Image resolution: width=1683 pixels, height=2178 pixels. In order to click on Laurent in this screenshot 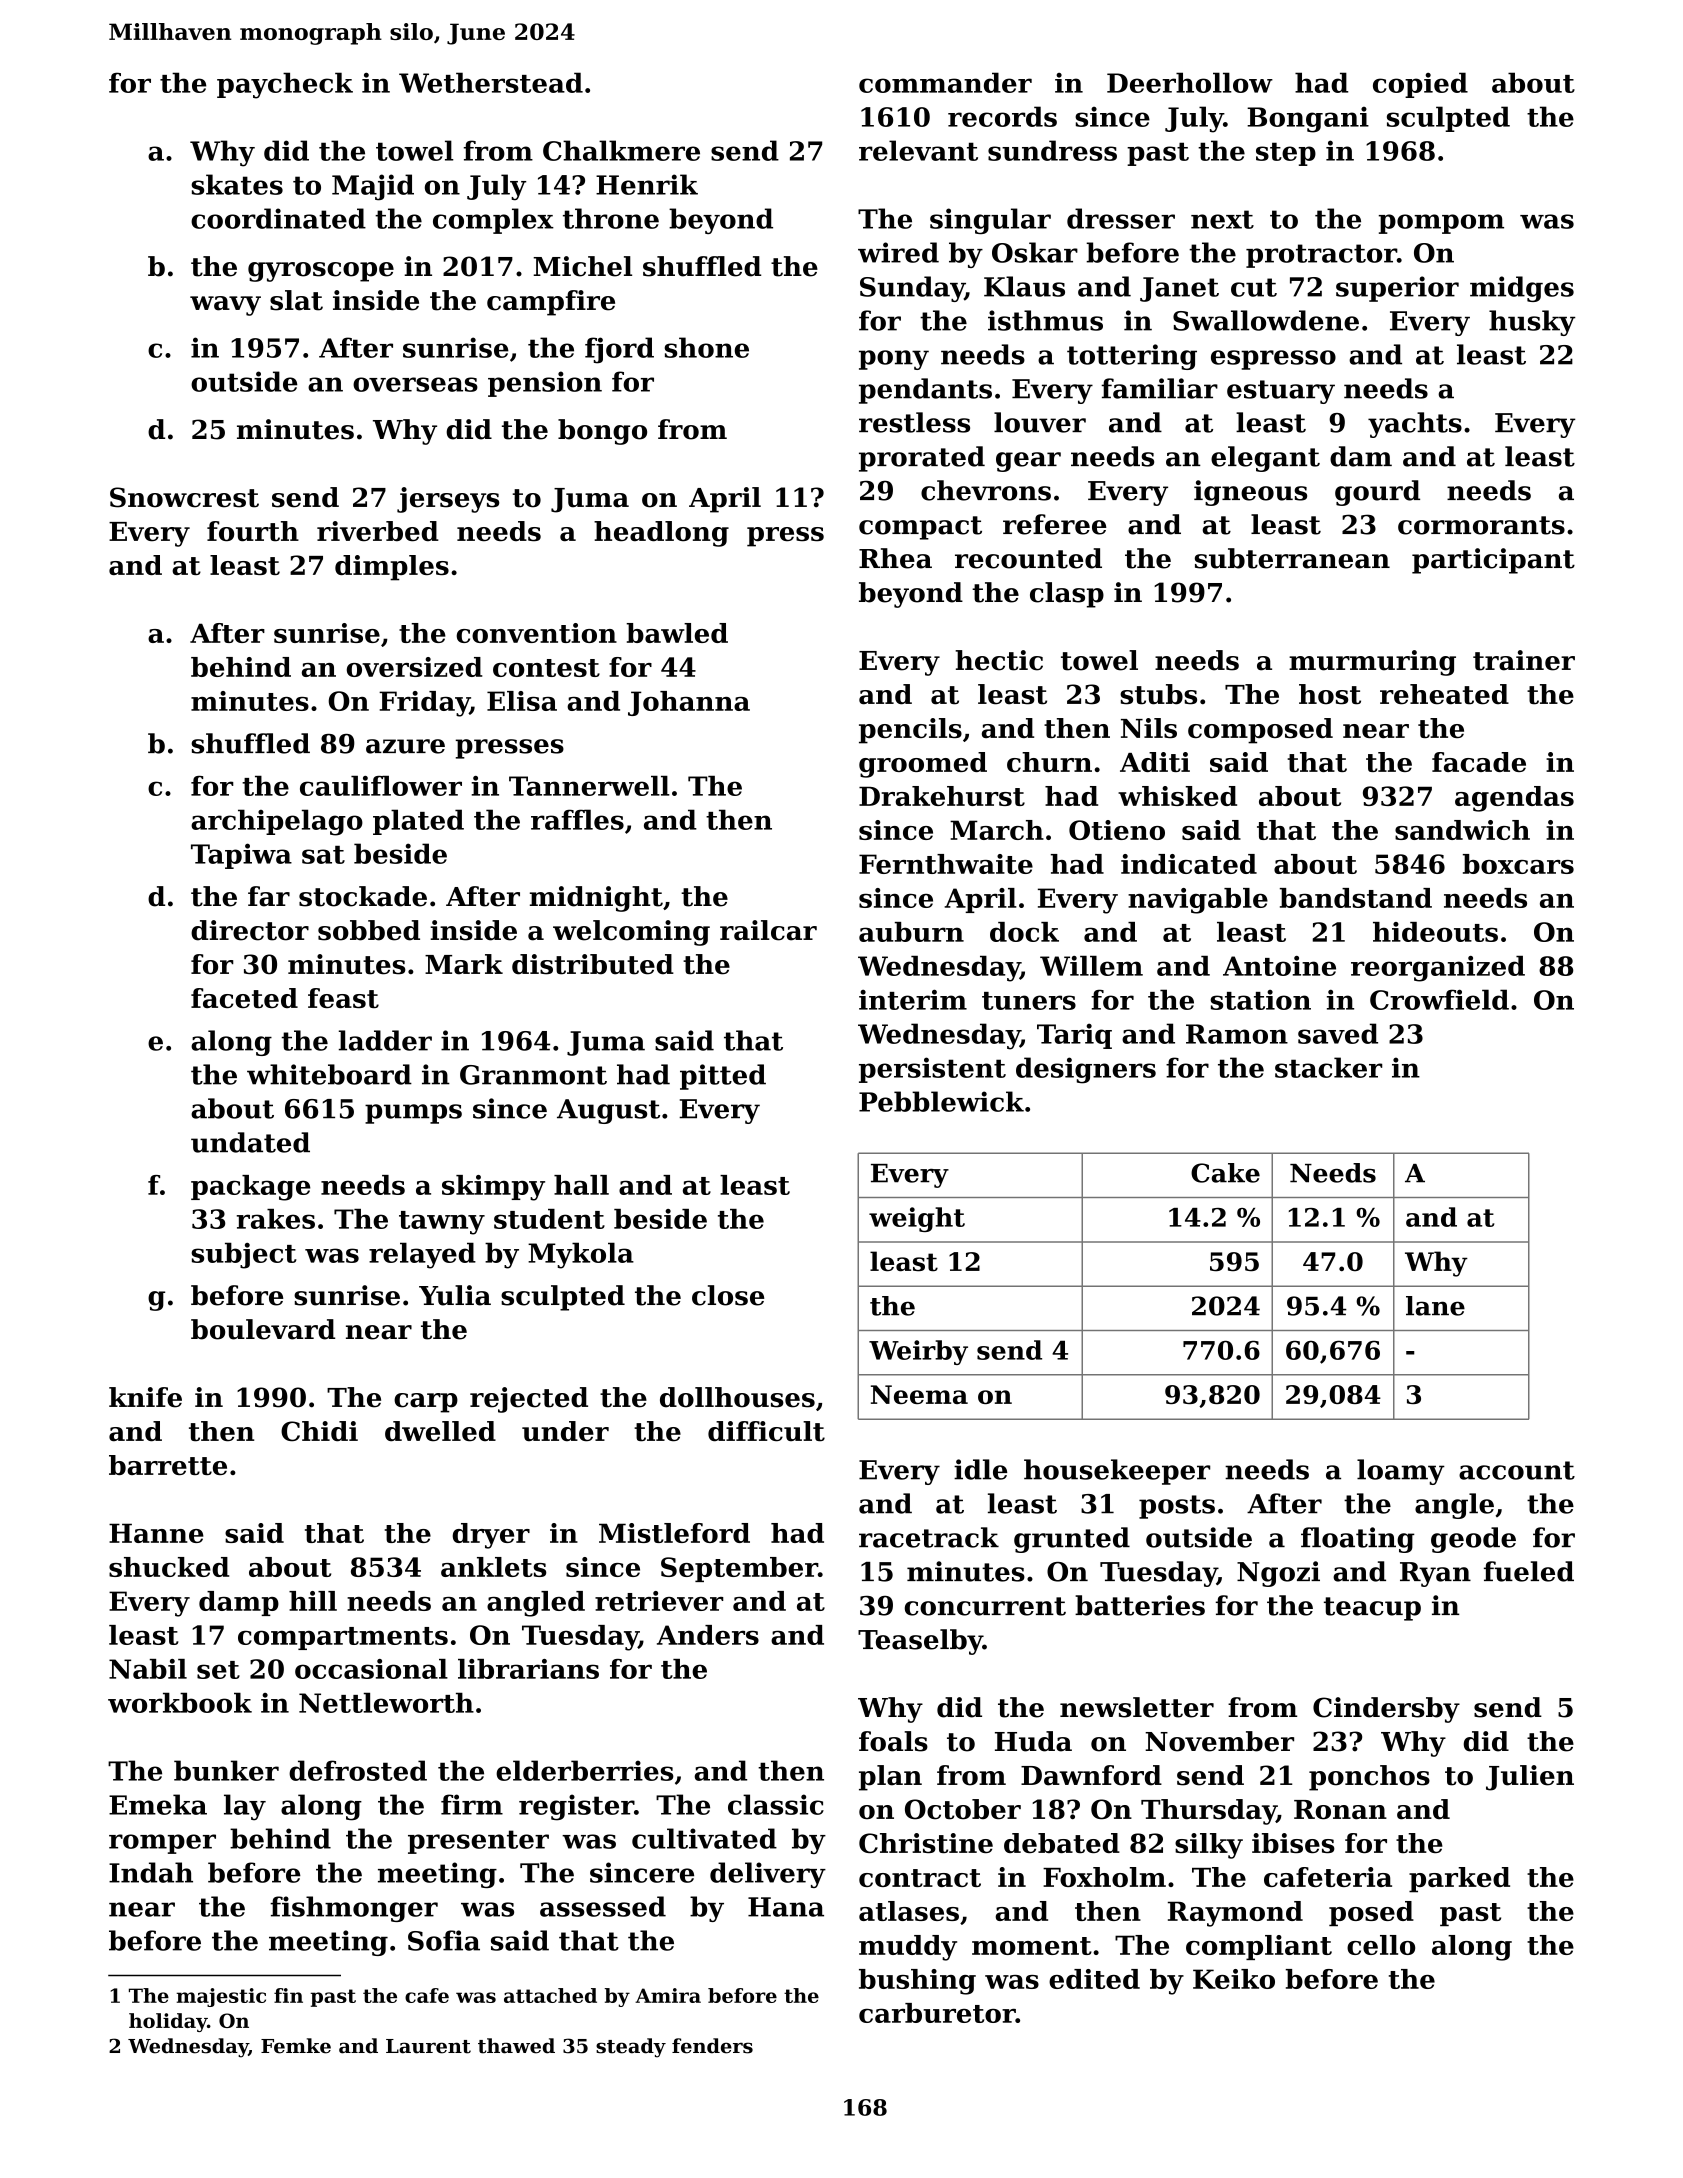, I will do `click(428, 2046)`.
